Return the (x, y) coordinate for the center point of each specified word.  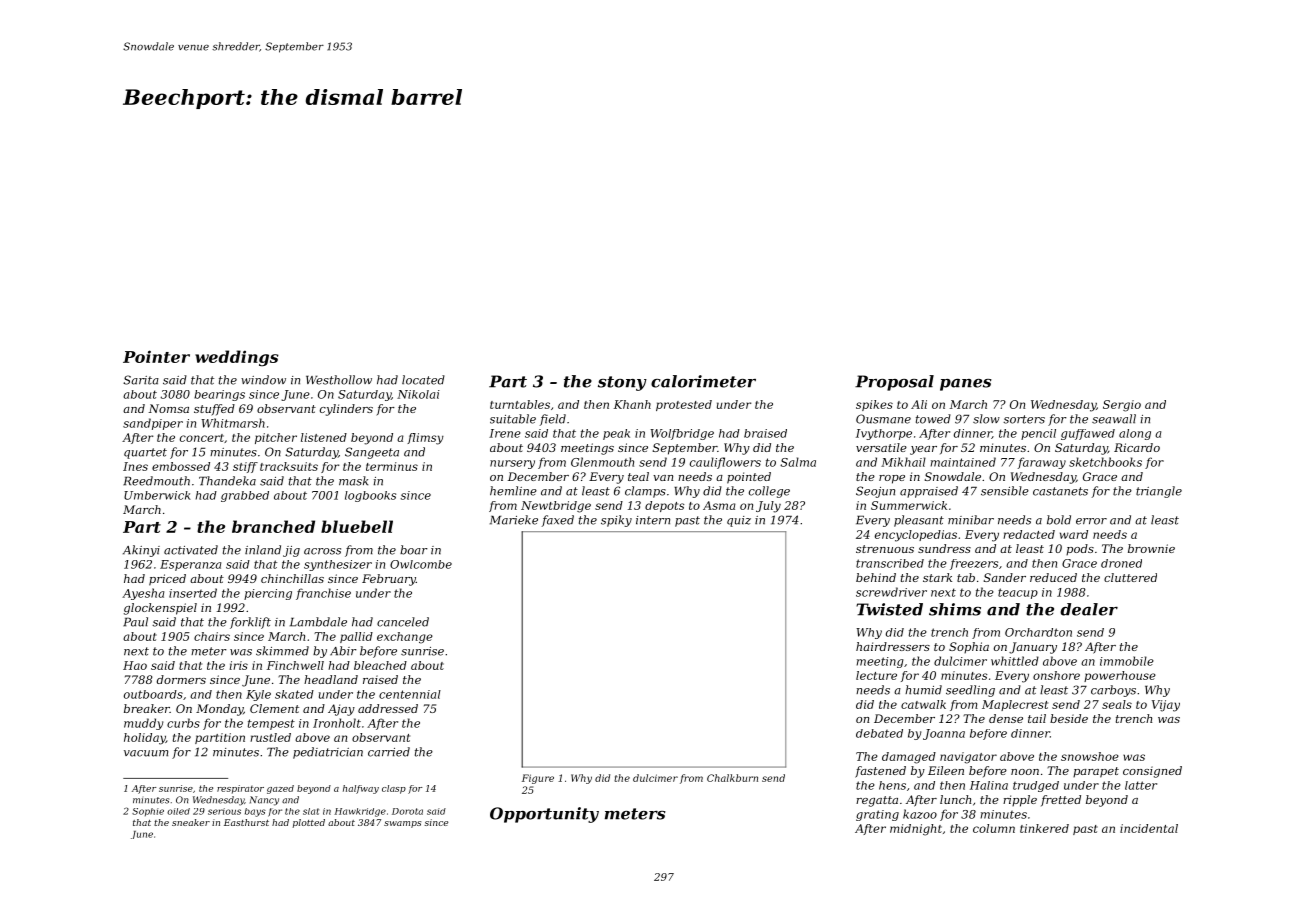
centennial (410, 694)
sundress (944, 548)
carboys (1113, 691)
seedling (970, 691)
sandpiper (153, 424)
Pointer (156, 356)
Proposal (894, 383)
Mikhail (903, 462)
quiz (739, 521)
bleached (380, 665)
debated (879, 733)
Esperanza (190, 565)
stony (622, 383)
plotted (309, 823)
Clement (274, 708)
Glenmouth (602, 462)
